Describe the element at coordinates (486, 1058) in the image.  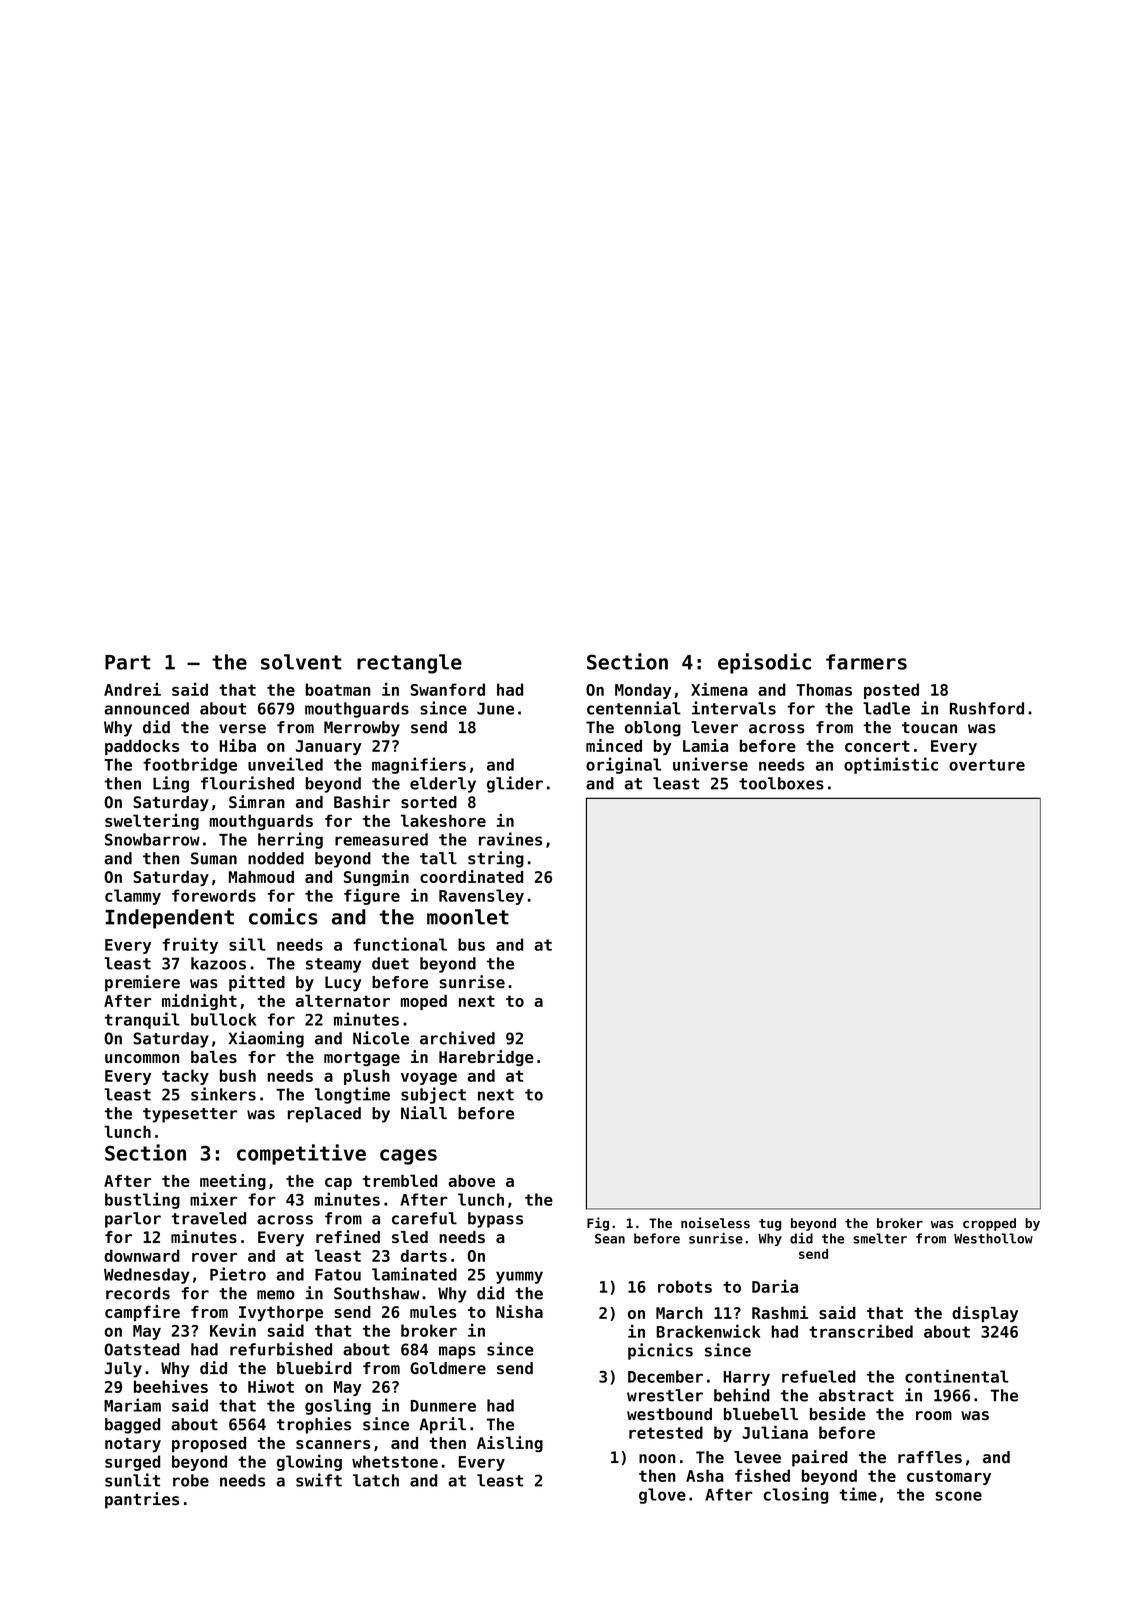
I see `Harebridge` at that location.
